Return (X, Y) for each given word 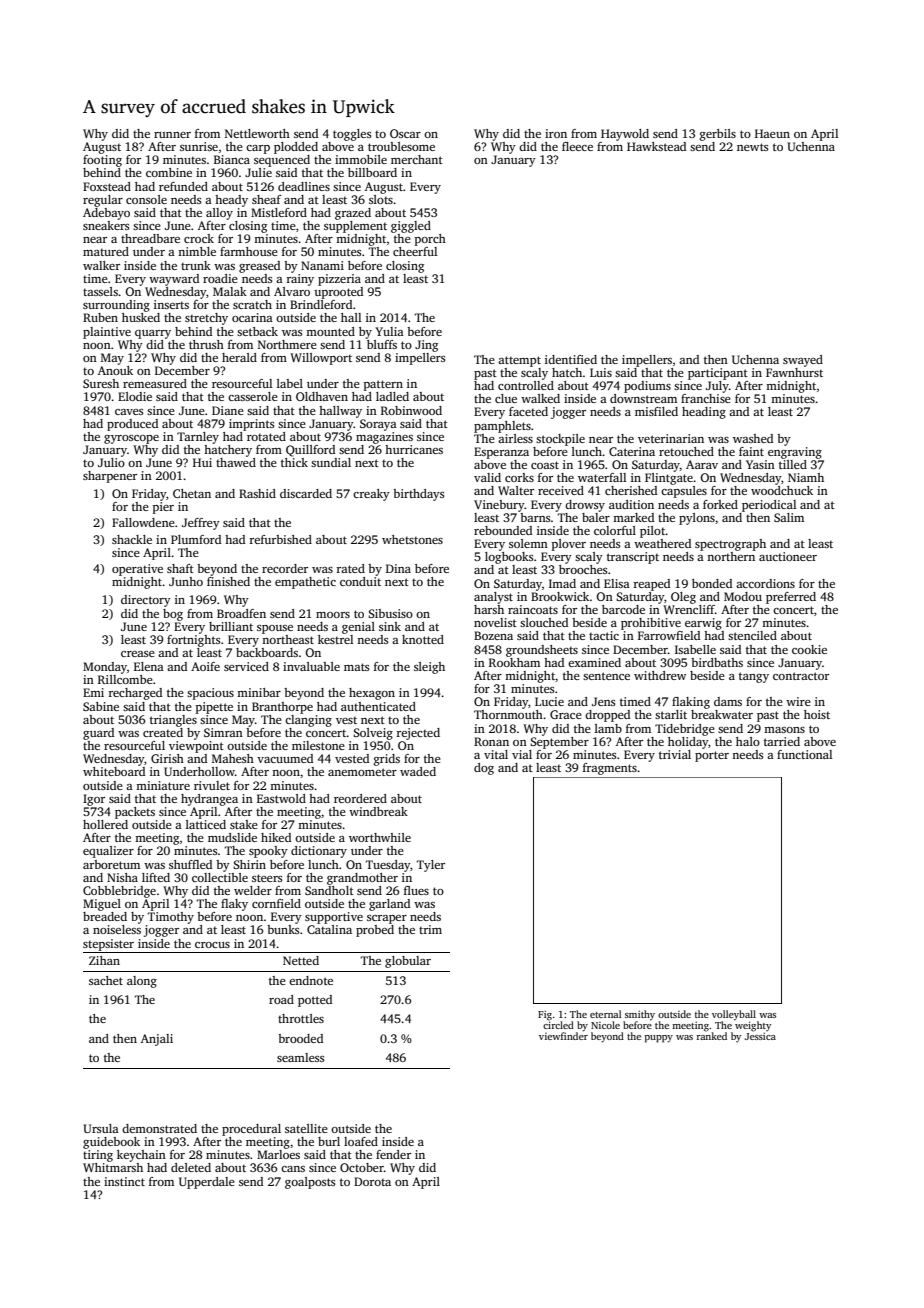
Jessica (760, 1036)
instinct (124, 1181)
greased (259, 267)
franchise (706, 398)
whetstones (412, 539)
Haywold (625, 135)
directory (146, 601)
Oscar (405, 133)
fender (393, 1154)
